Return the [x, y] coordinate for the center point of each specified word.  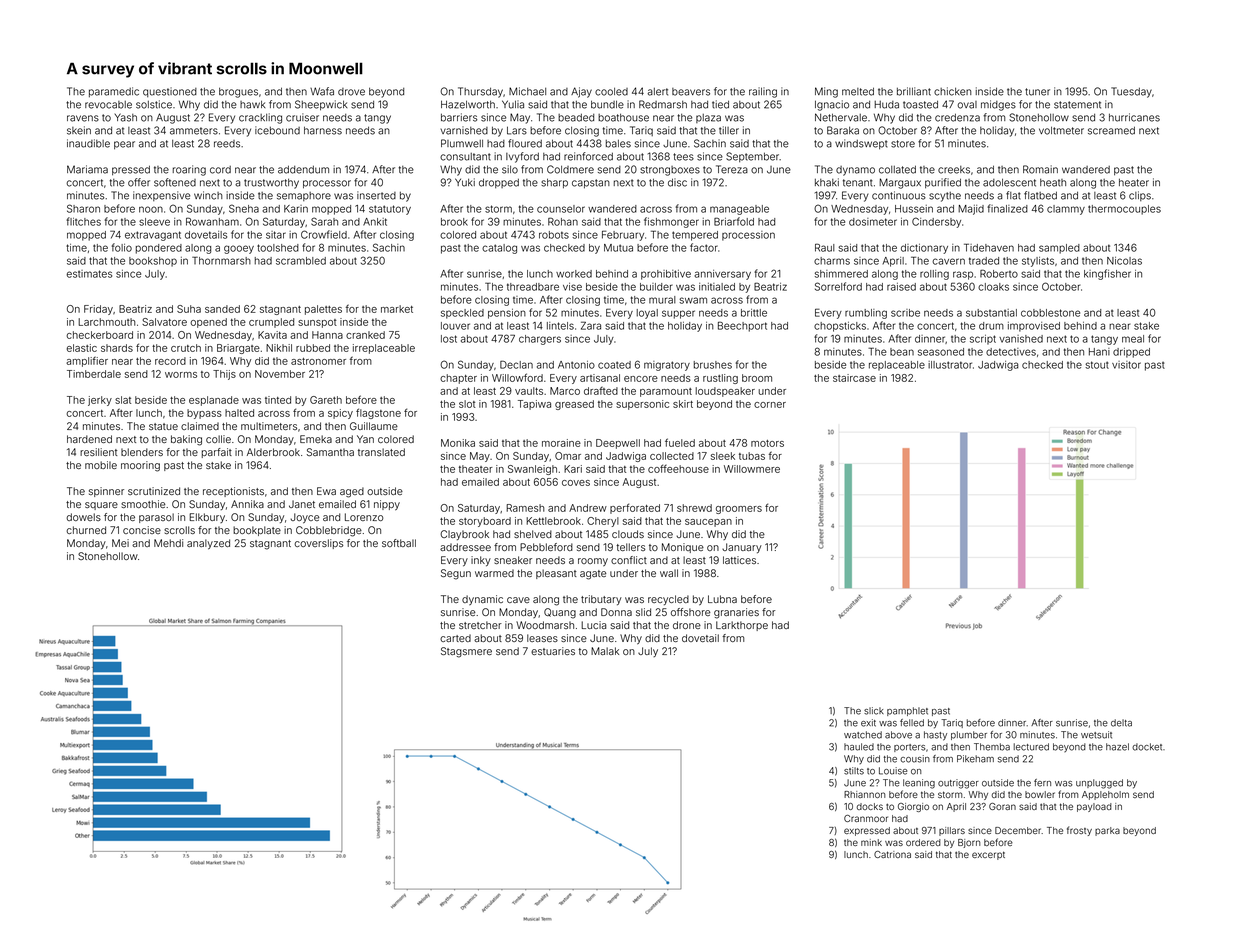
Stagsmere [466, 652]
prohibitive [666, 275]
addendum [303, 169]
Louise [893, 771]
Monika [458, 443]
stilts [854, 771]
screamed [1111, 130]
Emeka [316, 439]
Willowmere [752, 469]
